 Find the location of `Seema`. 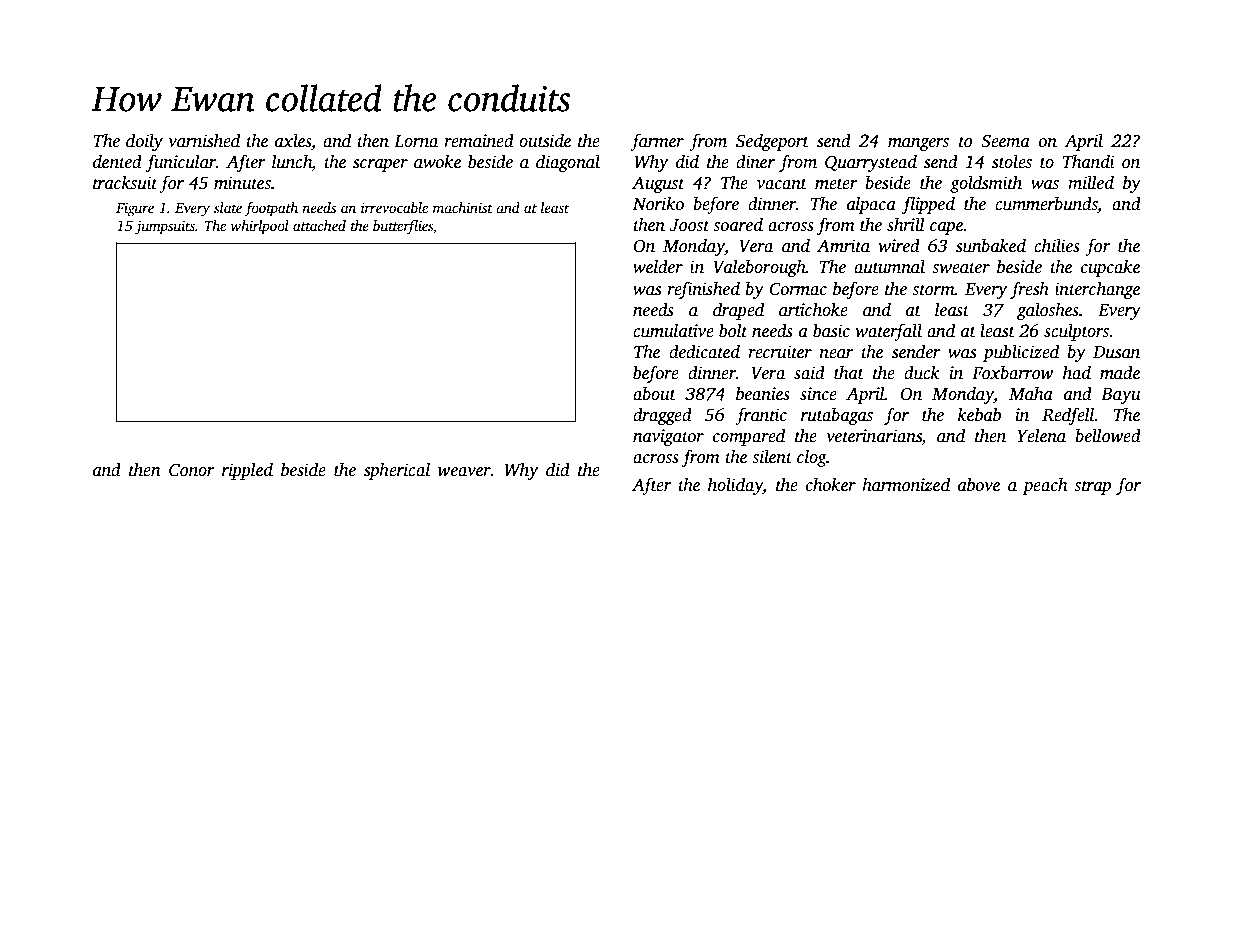

Seema is located at coordinates (1005, 141).
